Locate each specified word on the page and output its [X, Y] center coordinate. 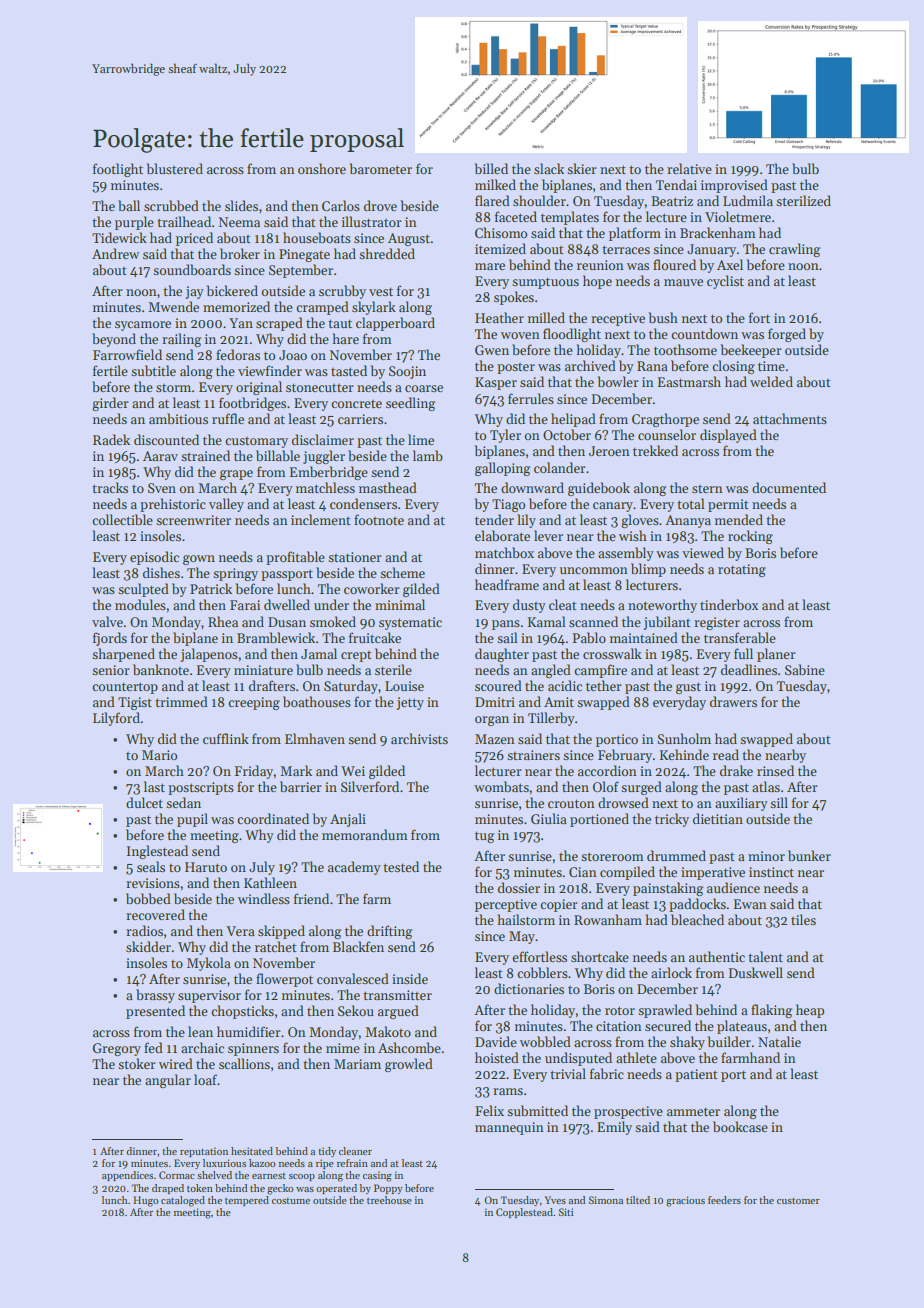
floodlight [572, 335]
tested [401, 866]
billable [278, 455]
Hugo [146, 1201]
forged [787, 335]
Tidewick [119, 237]
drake [736, 770]
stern [707, 489]
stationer [355, 557]
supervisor [209, 996]
